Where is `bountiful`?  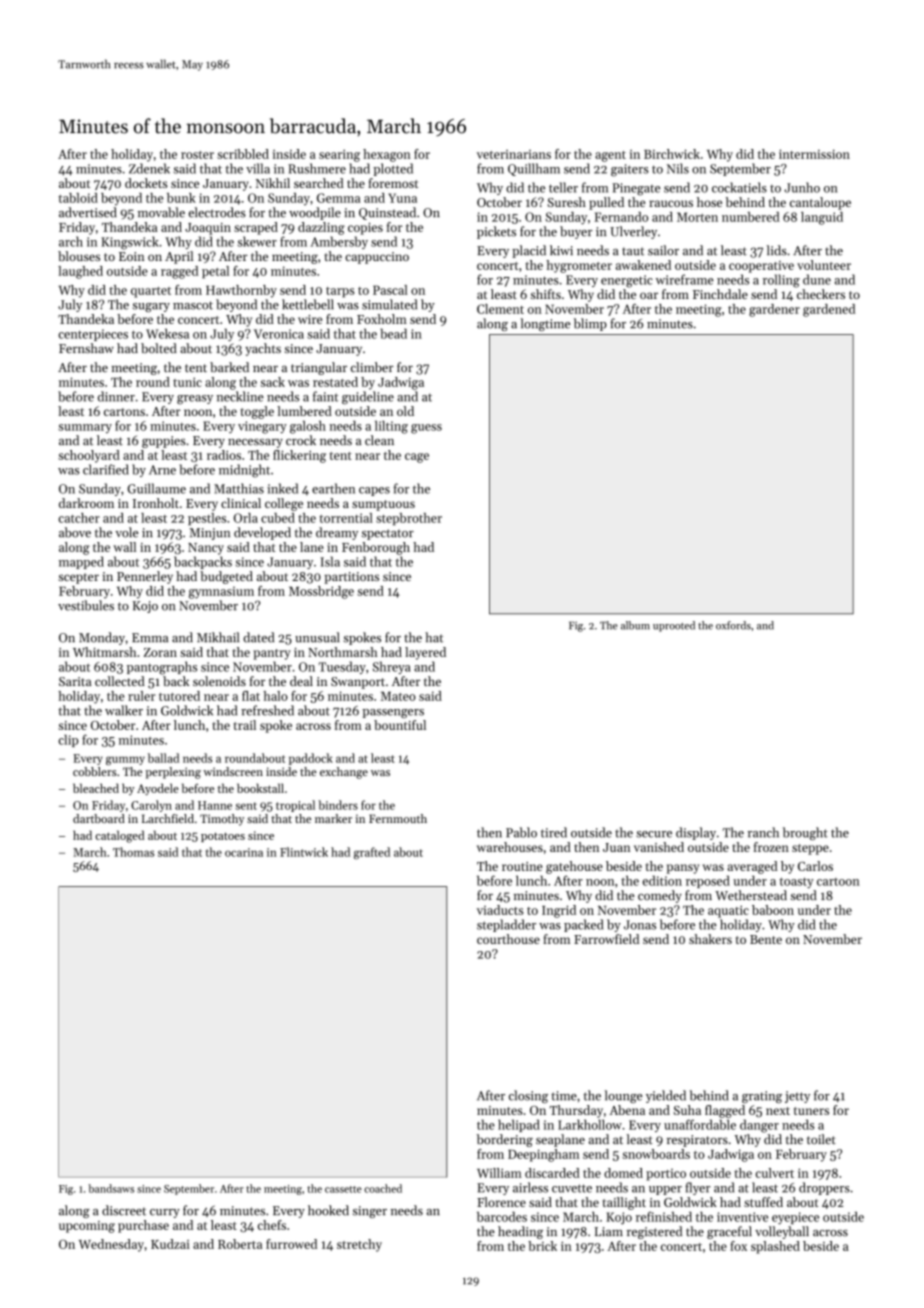 bountiful is located at coordinates (400, 725).
